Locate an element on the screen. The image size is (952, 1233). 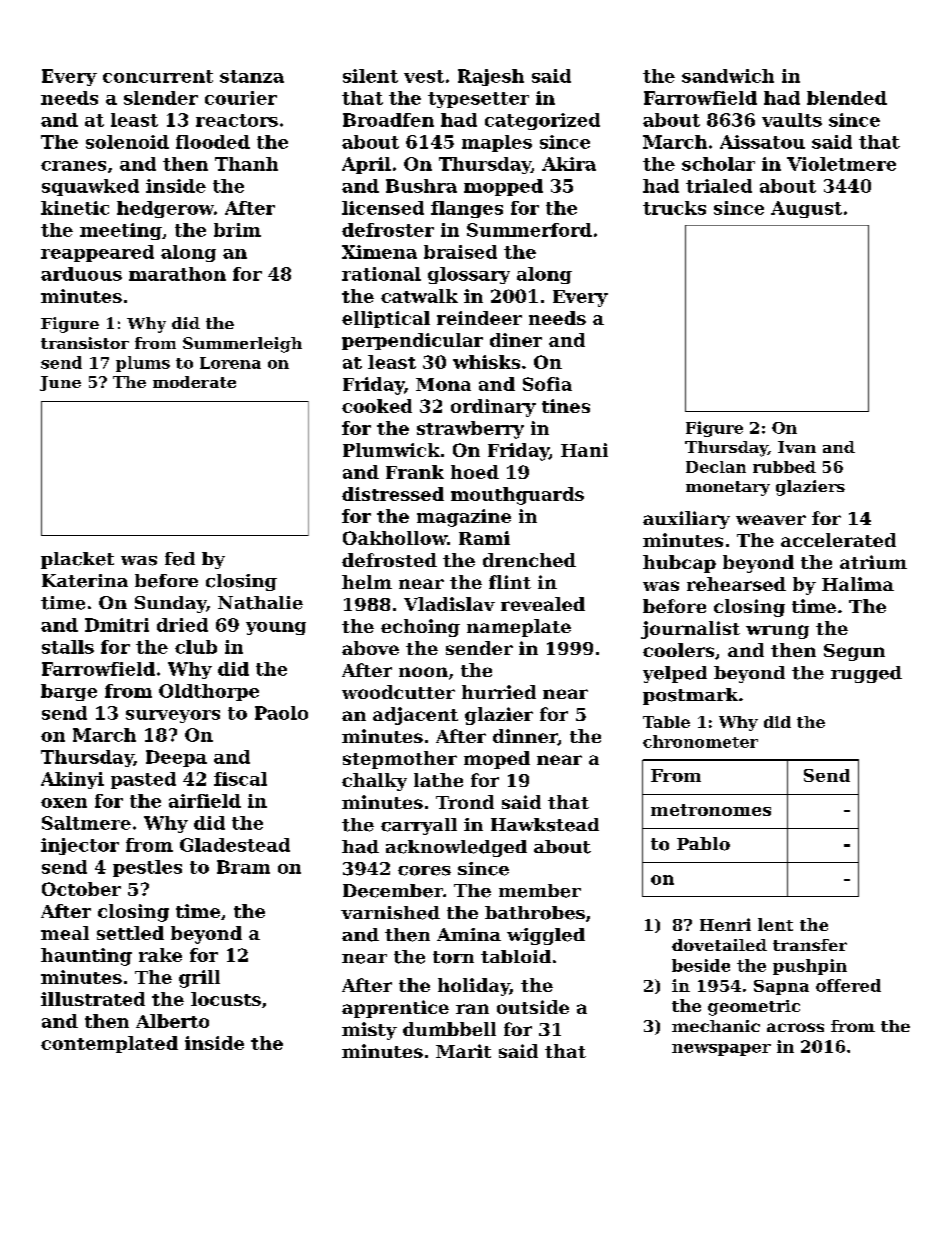
solenoid is located at coordinates (127, 142).
